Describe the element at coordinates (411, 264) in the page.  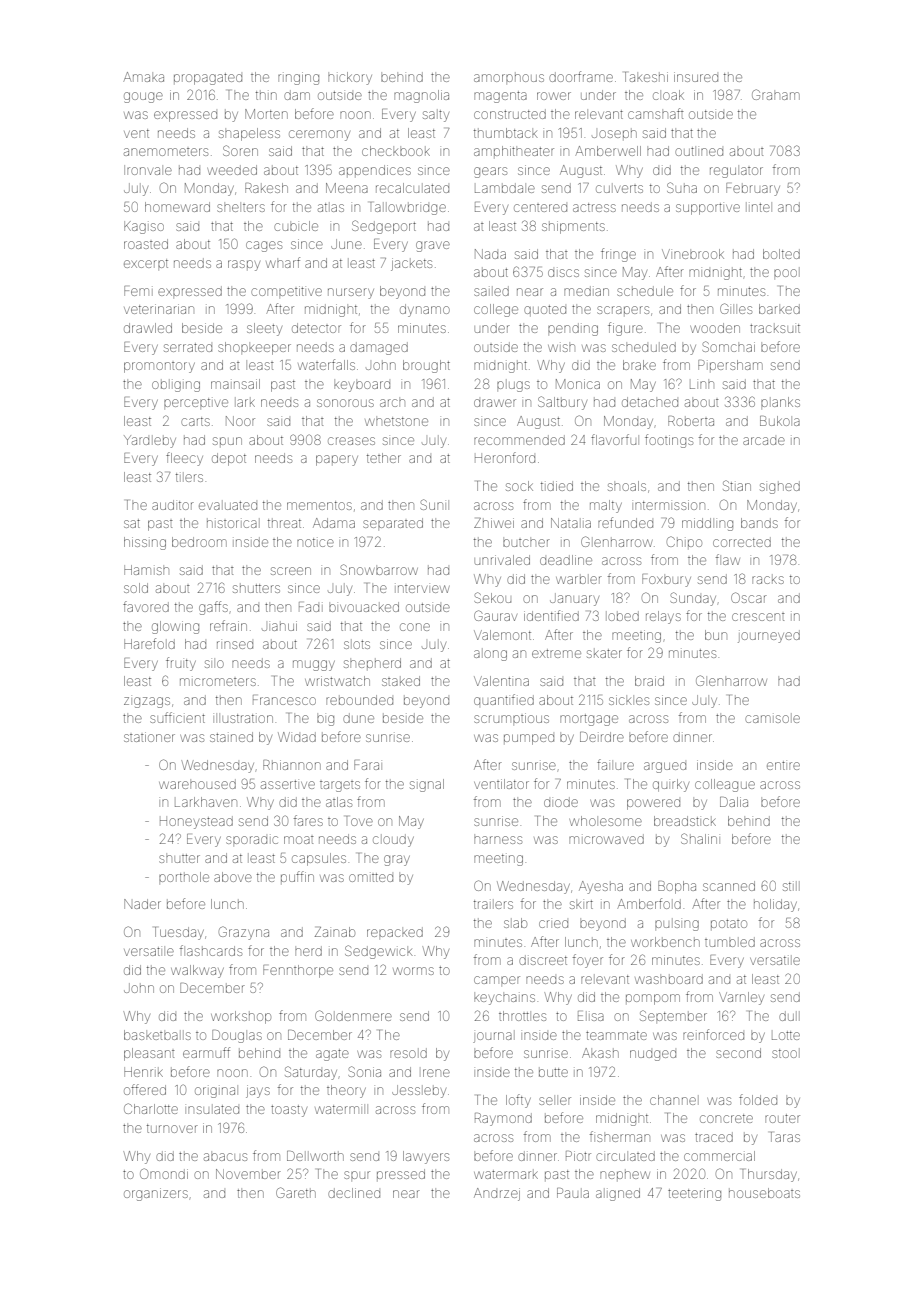
I see `jackets` at that location.
